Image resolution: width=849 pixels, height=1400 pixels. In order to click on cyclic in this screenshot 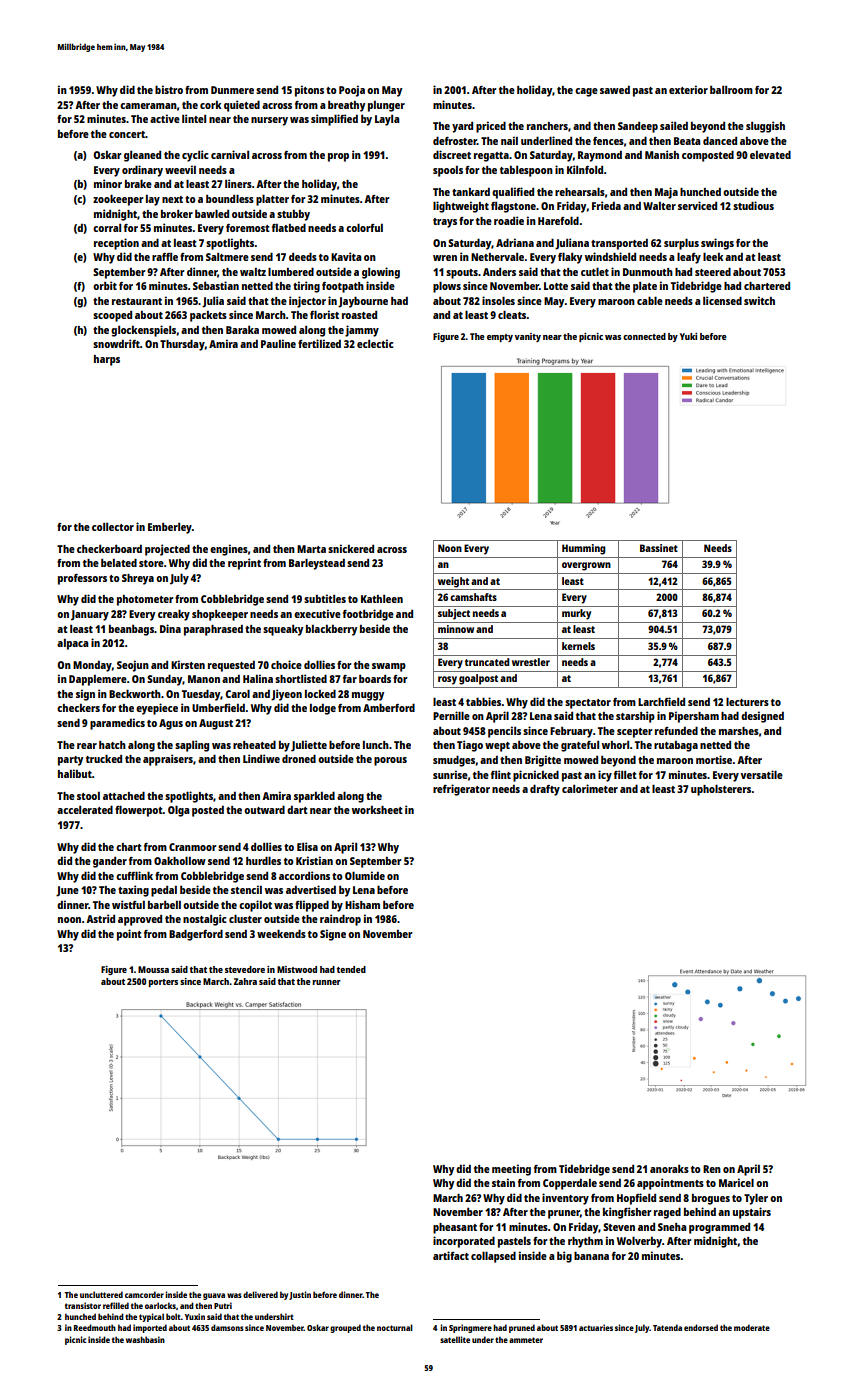, I will do `click(195, 156)`.
